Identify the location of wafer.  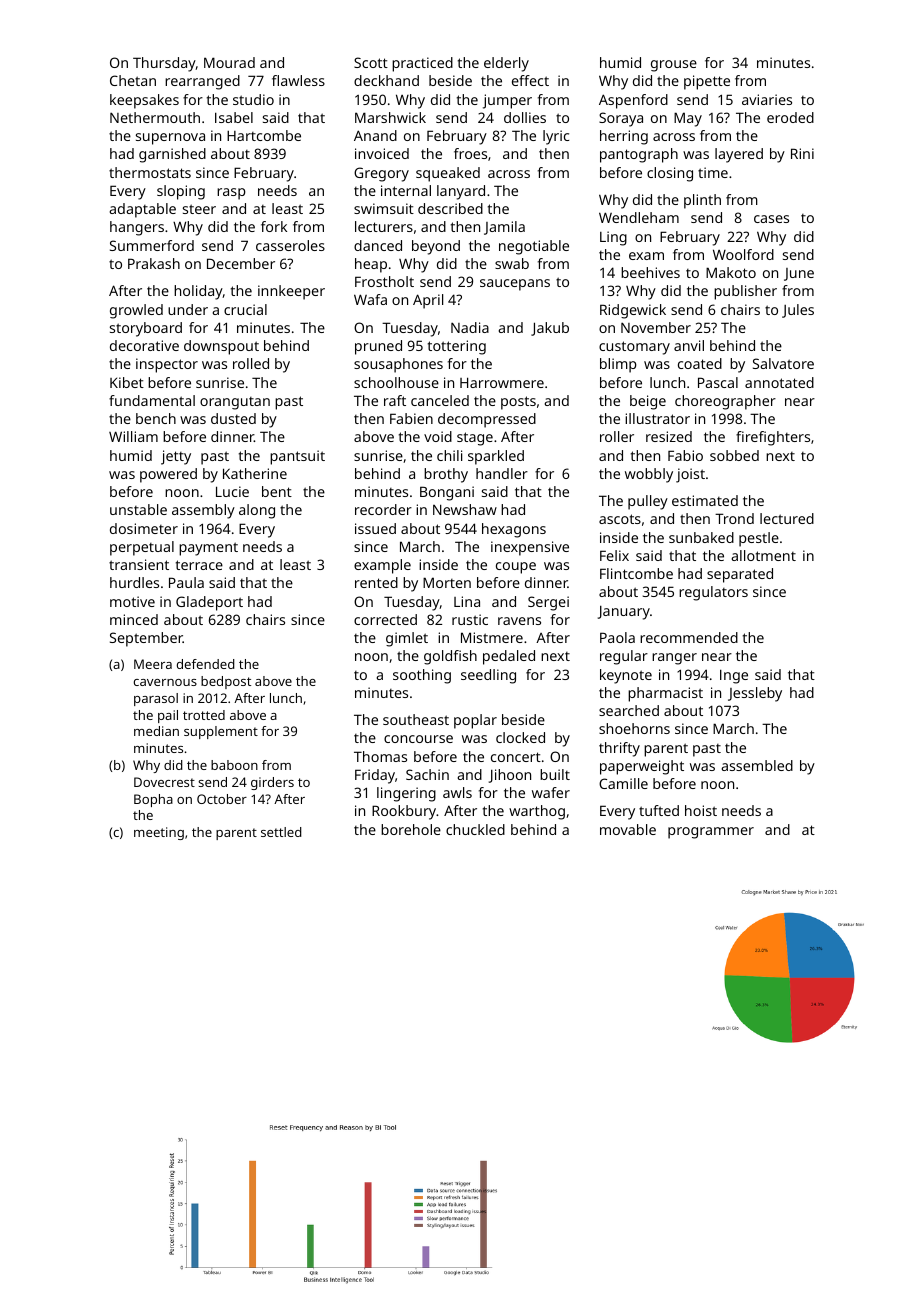
(551, 792).
